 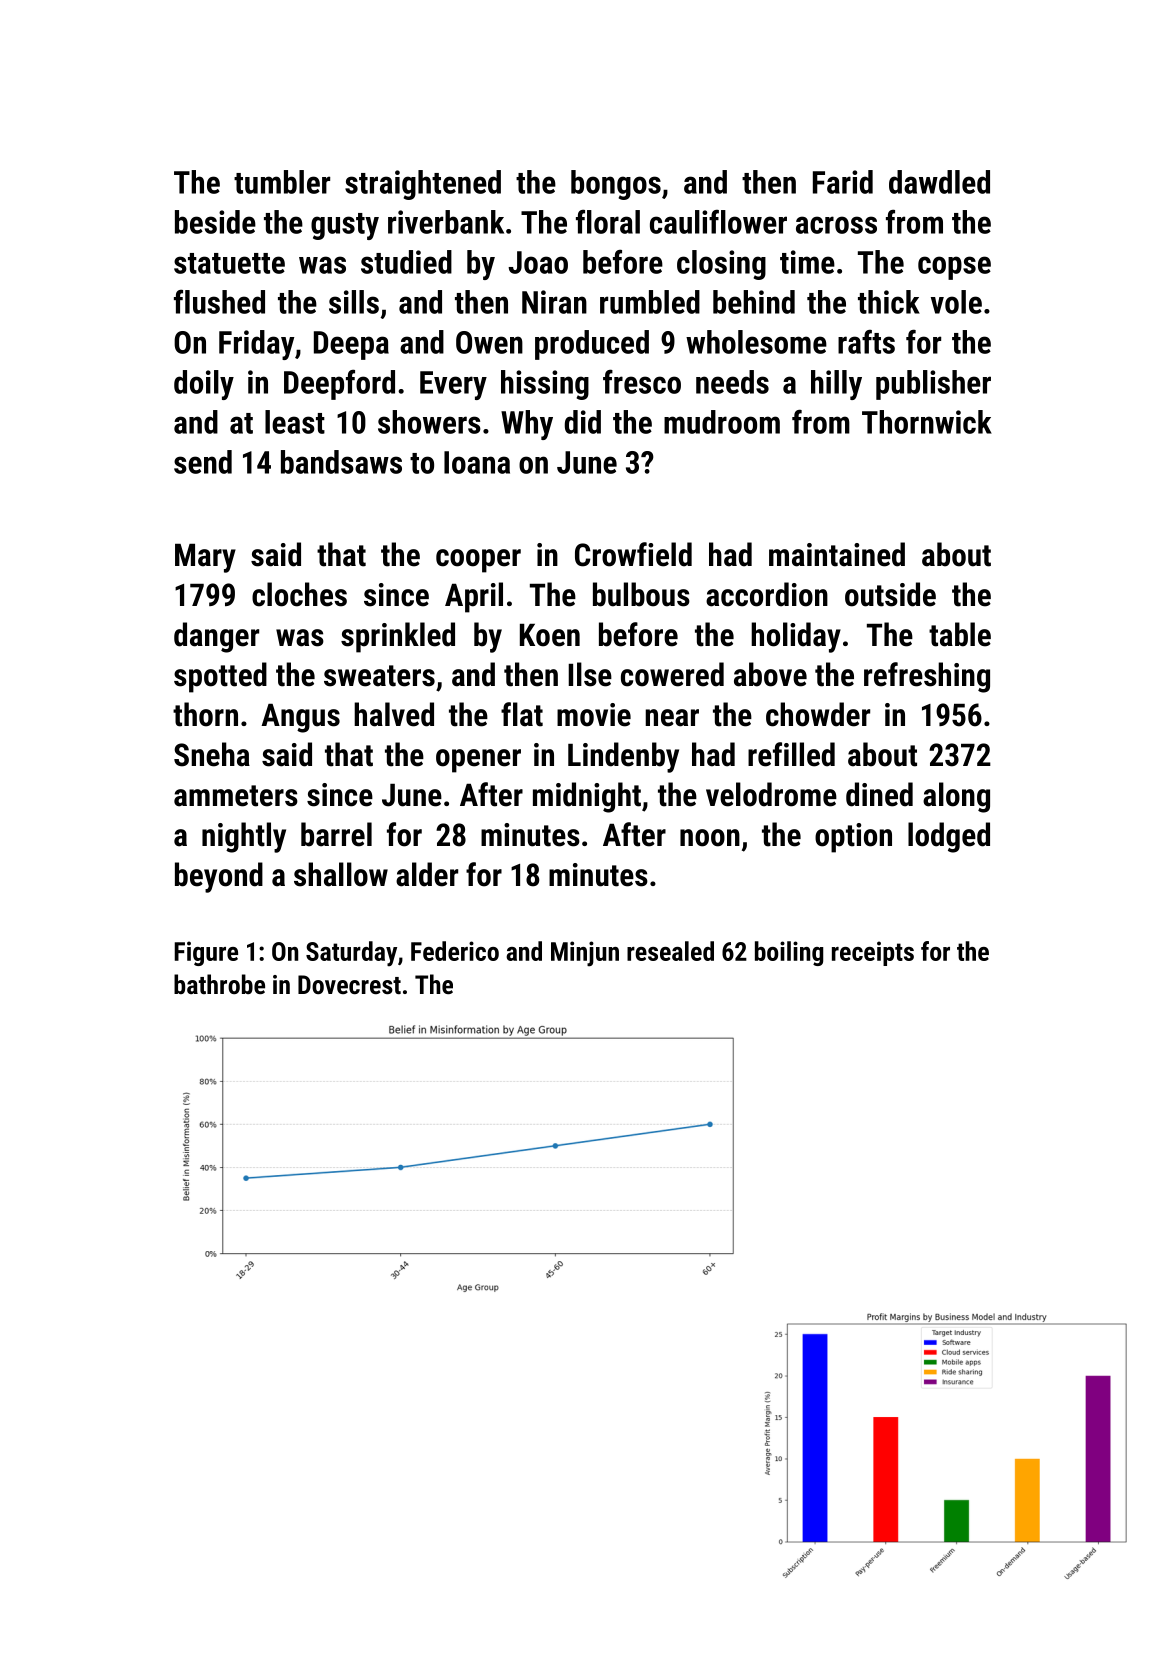 What do you see at coordinates (282, 182) in the screenshot?
I see `tumbler` at bounding box center [282, 182].
